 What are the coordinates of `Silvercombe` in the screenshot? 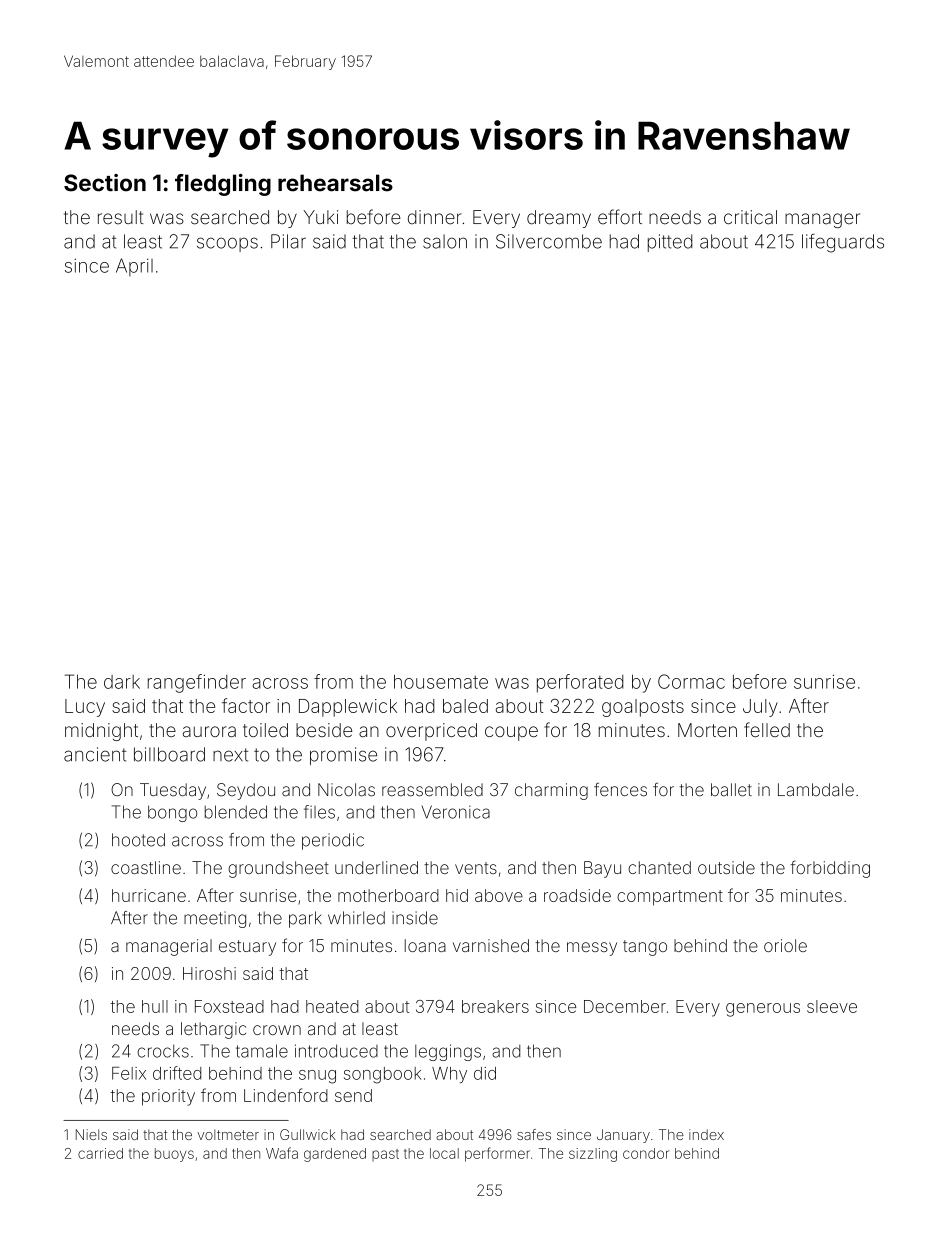 It's located at (549, 241).
